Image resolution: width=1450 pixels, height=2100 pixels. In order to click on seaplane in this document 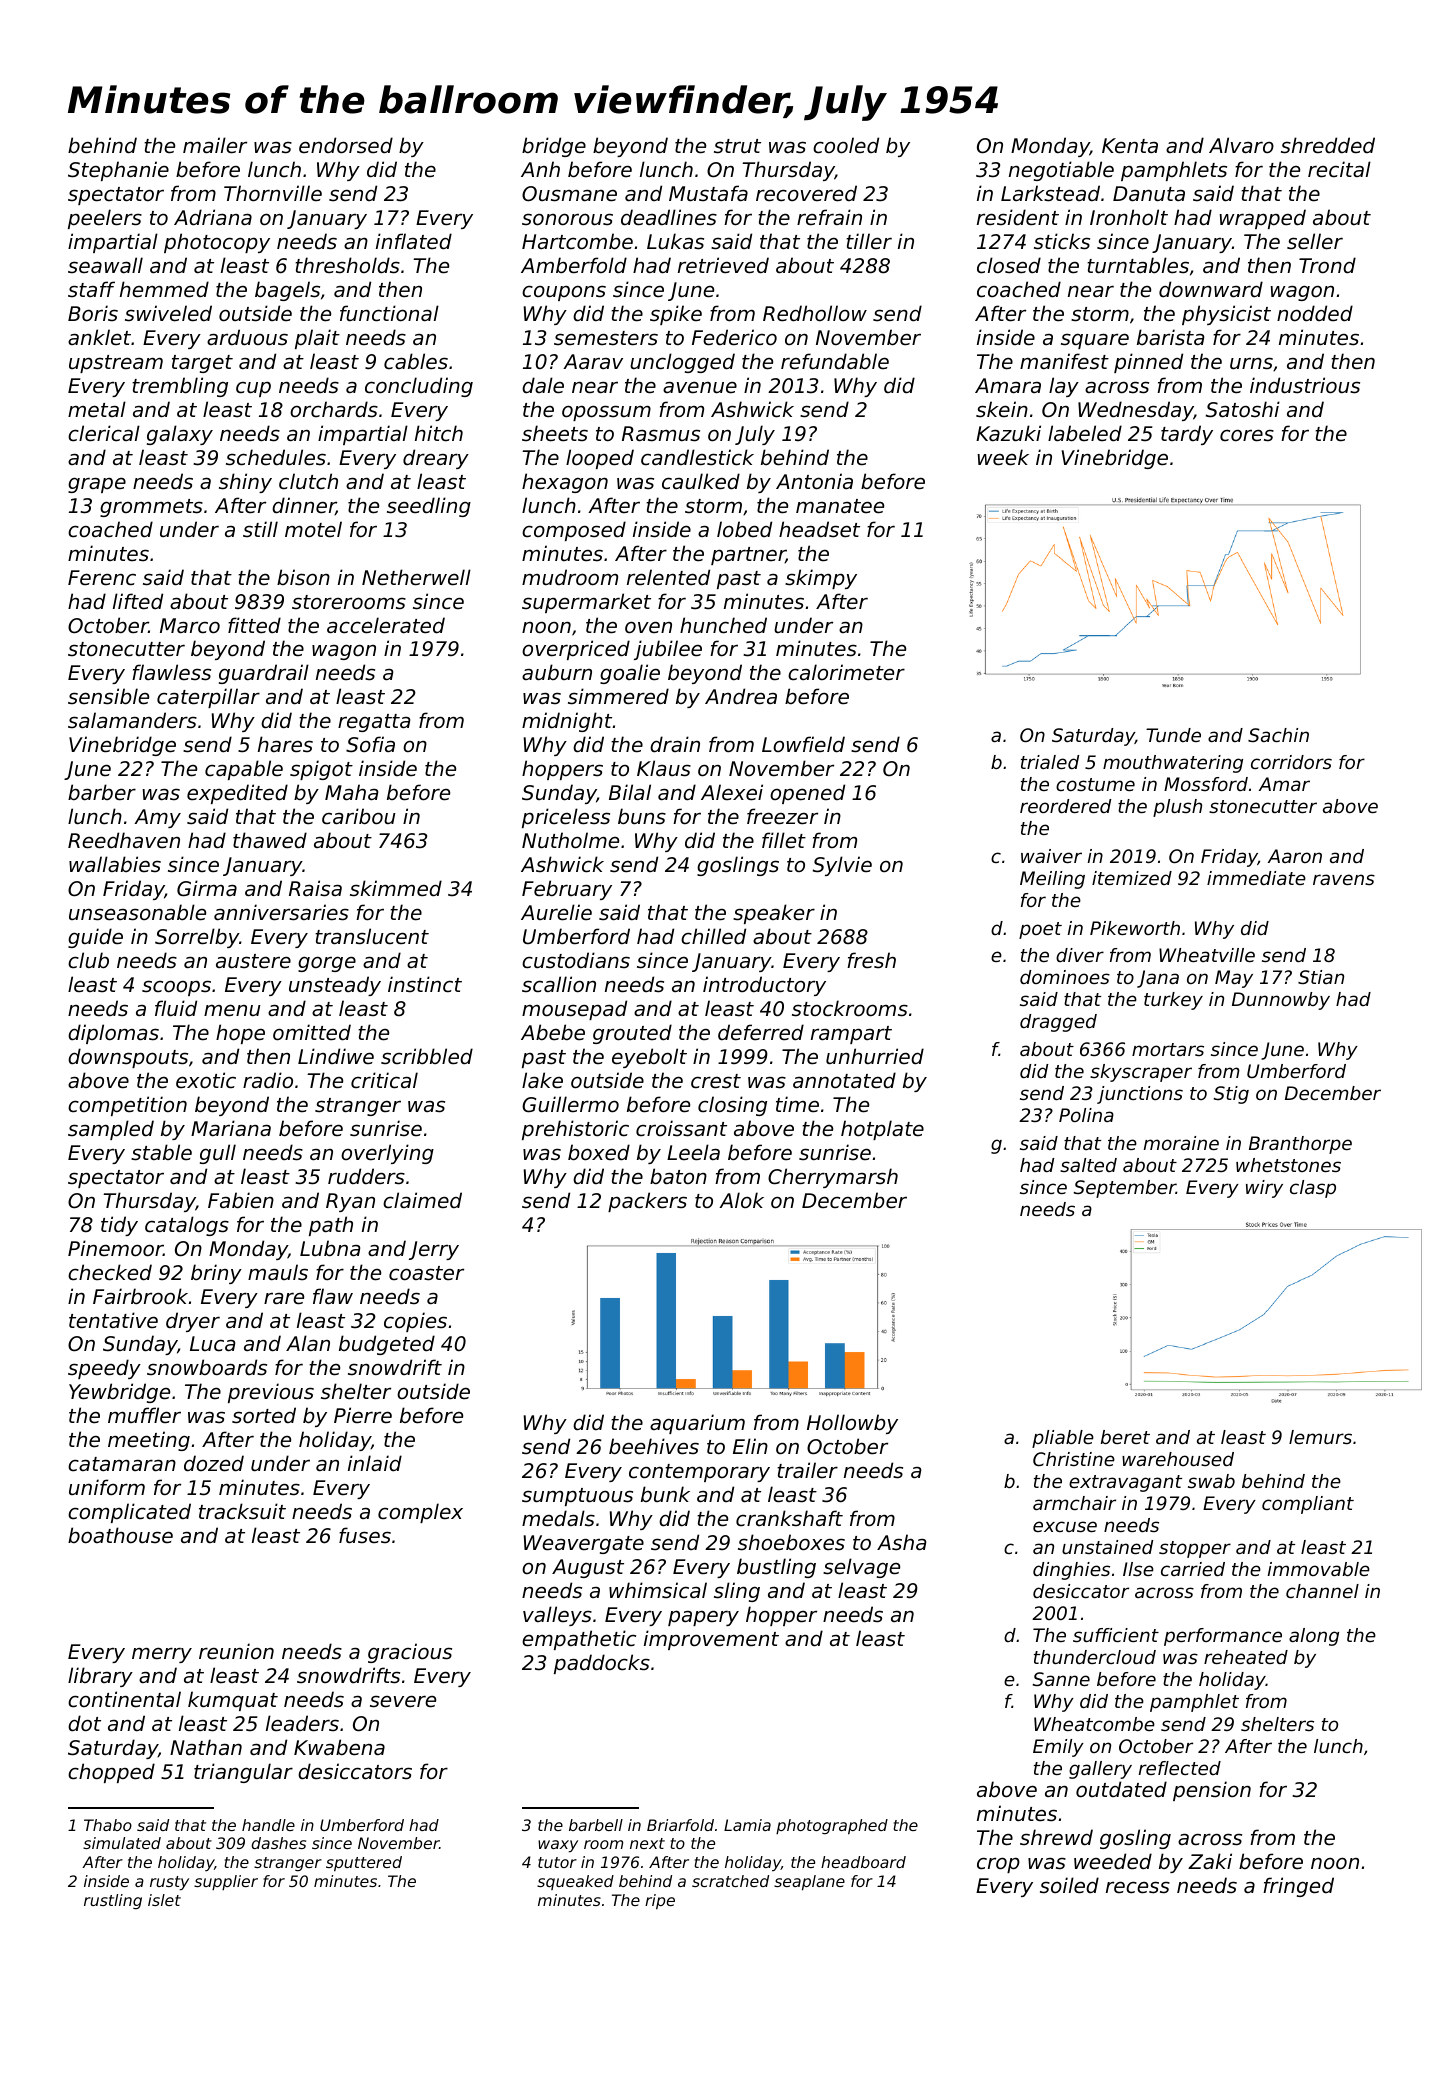, I will do `click(809, 1883)`.
